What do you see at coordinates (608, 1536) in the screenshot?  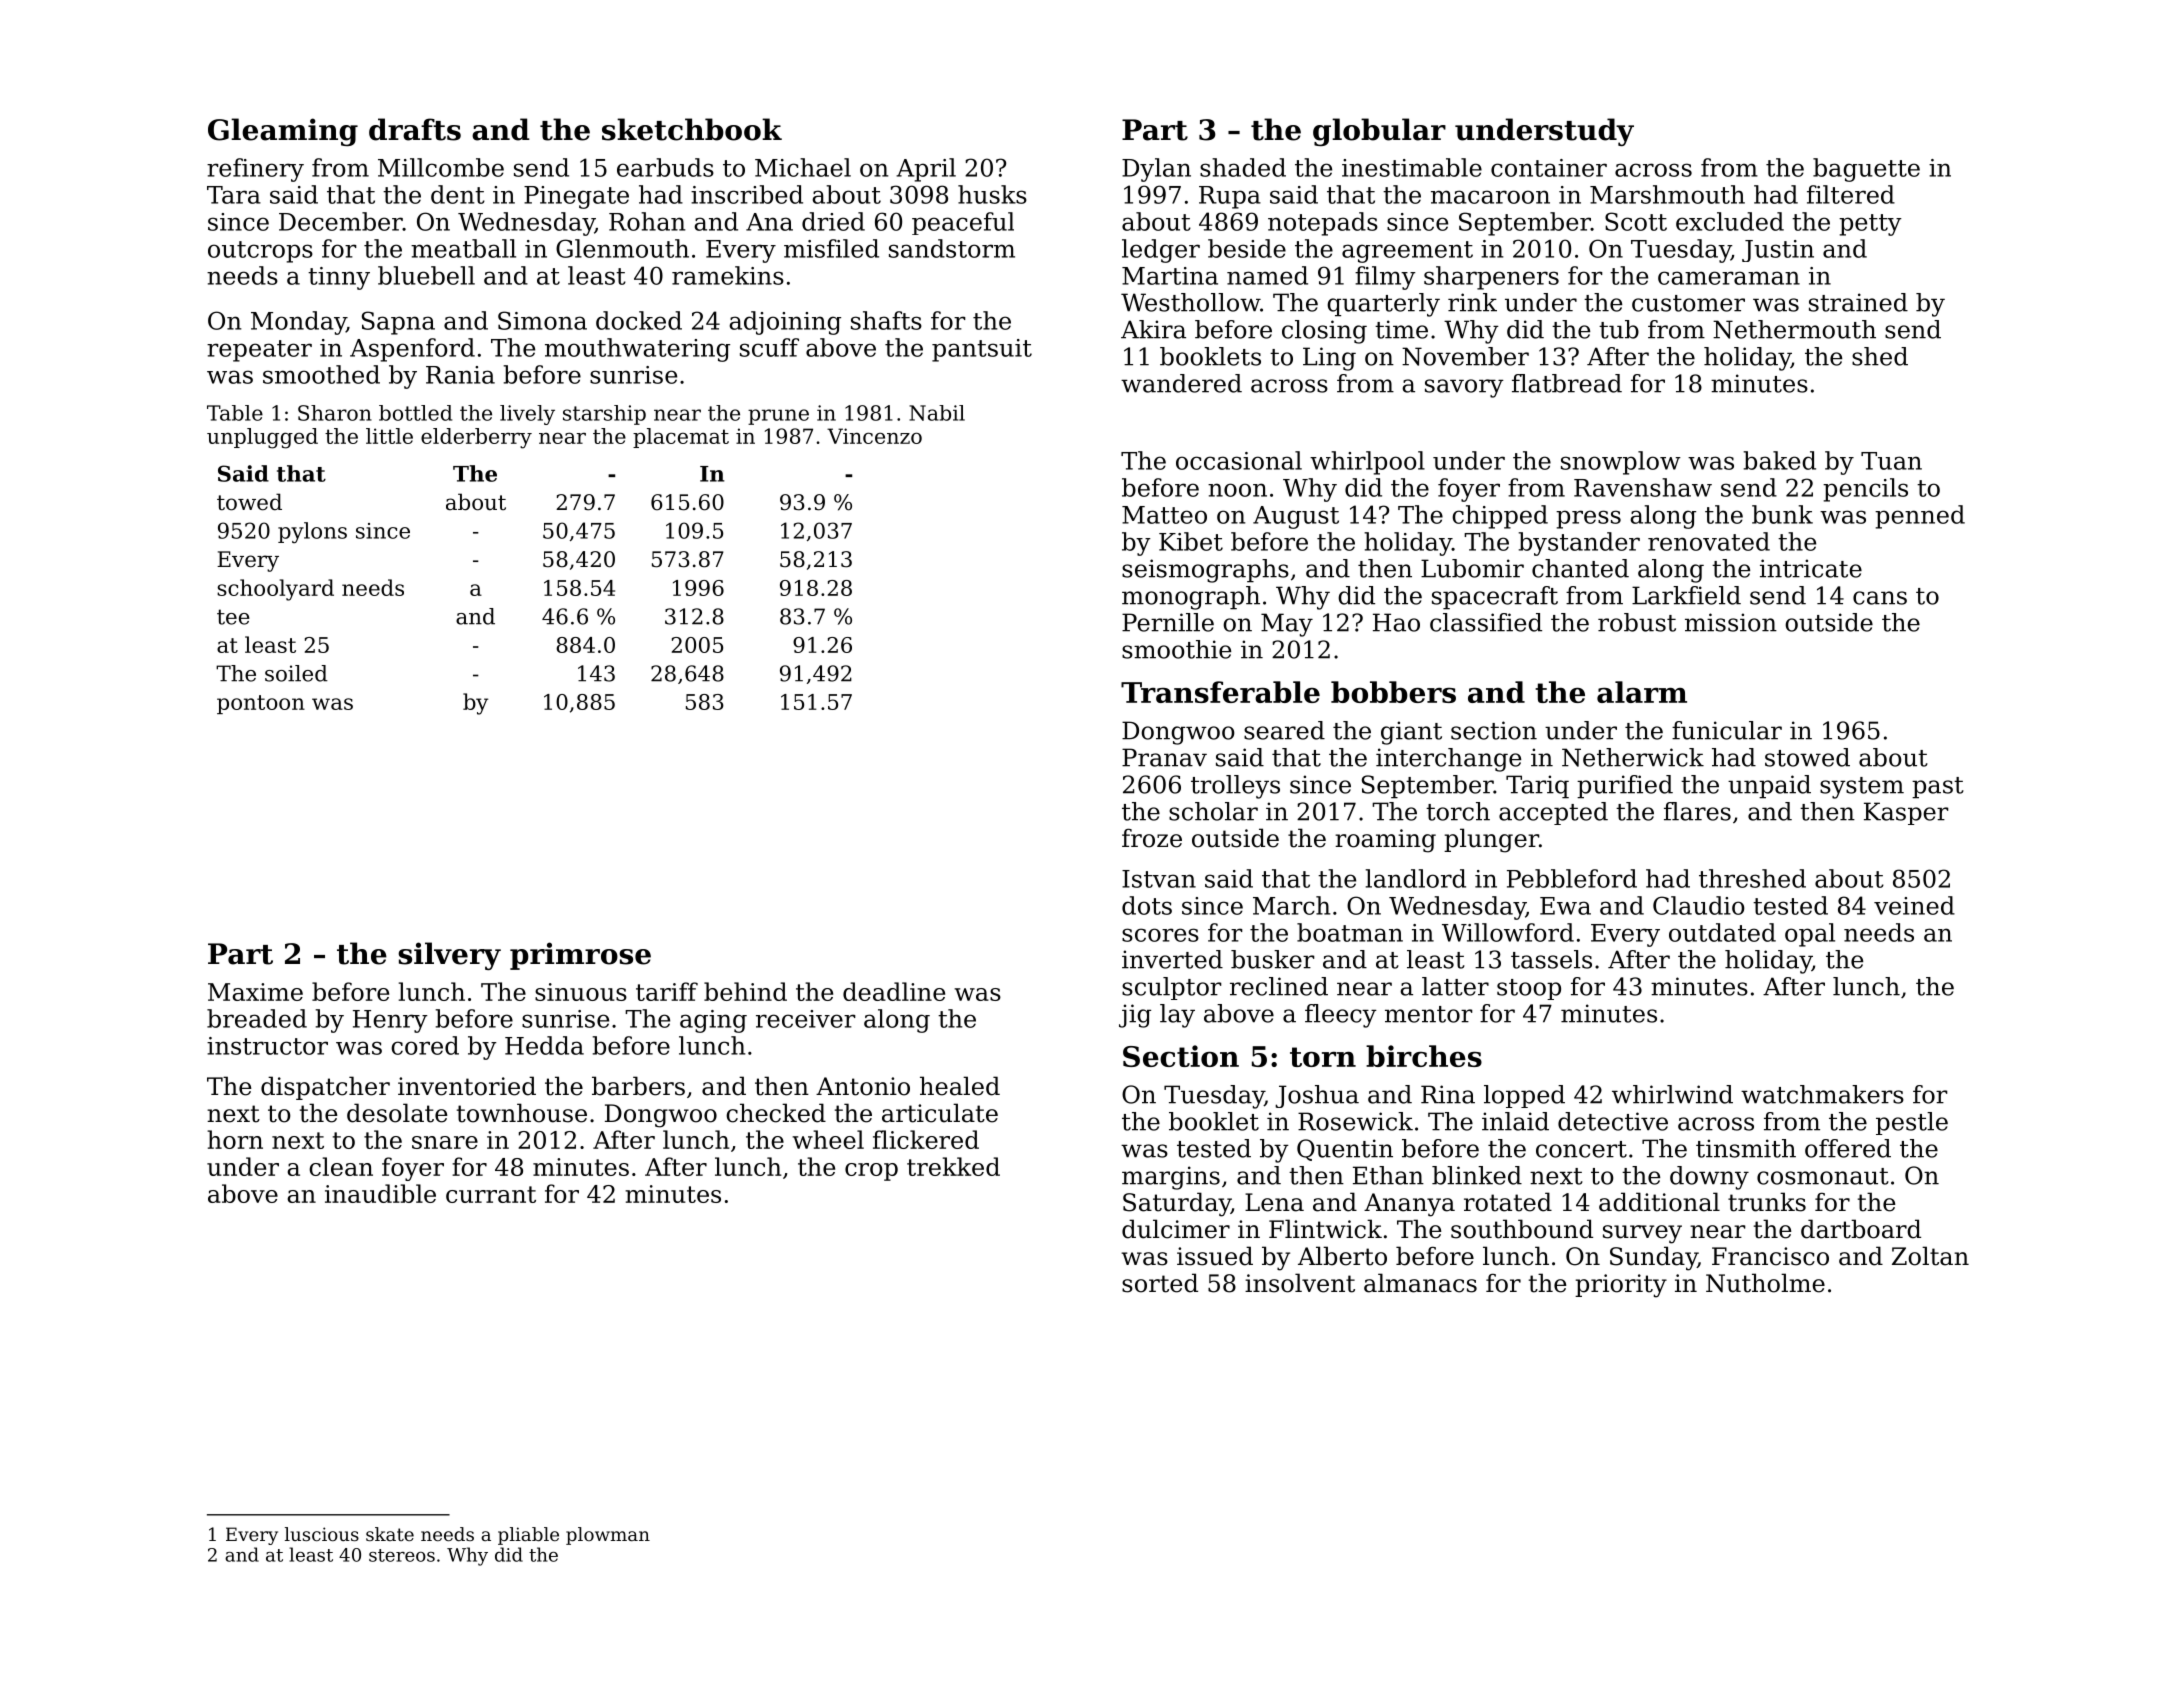 I see `plowman` at bounding box center [608, 1536].
